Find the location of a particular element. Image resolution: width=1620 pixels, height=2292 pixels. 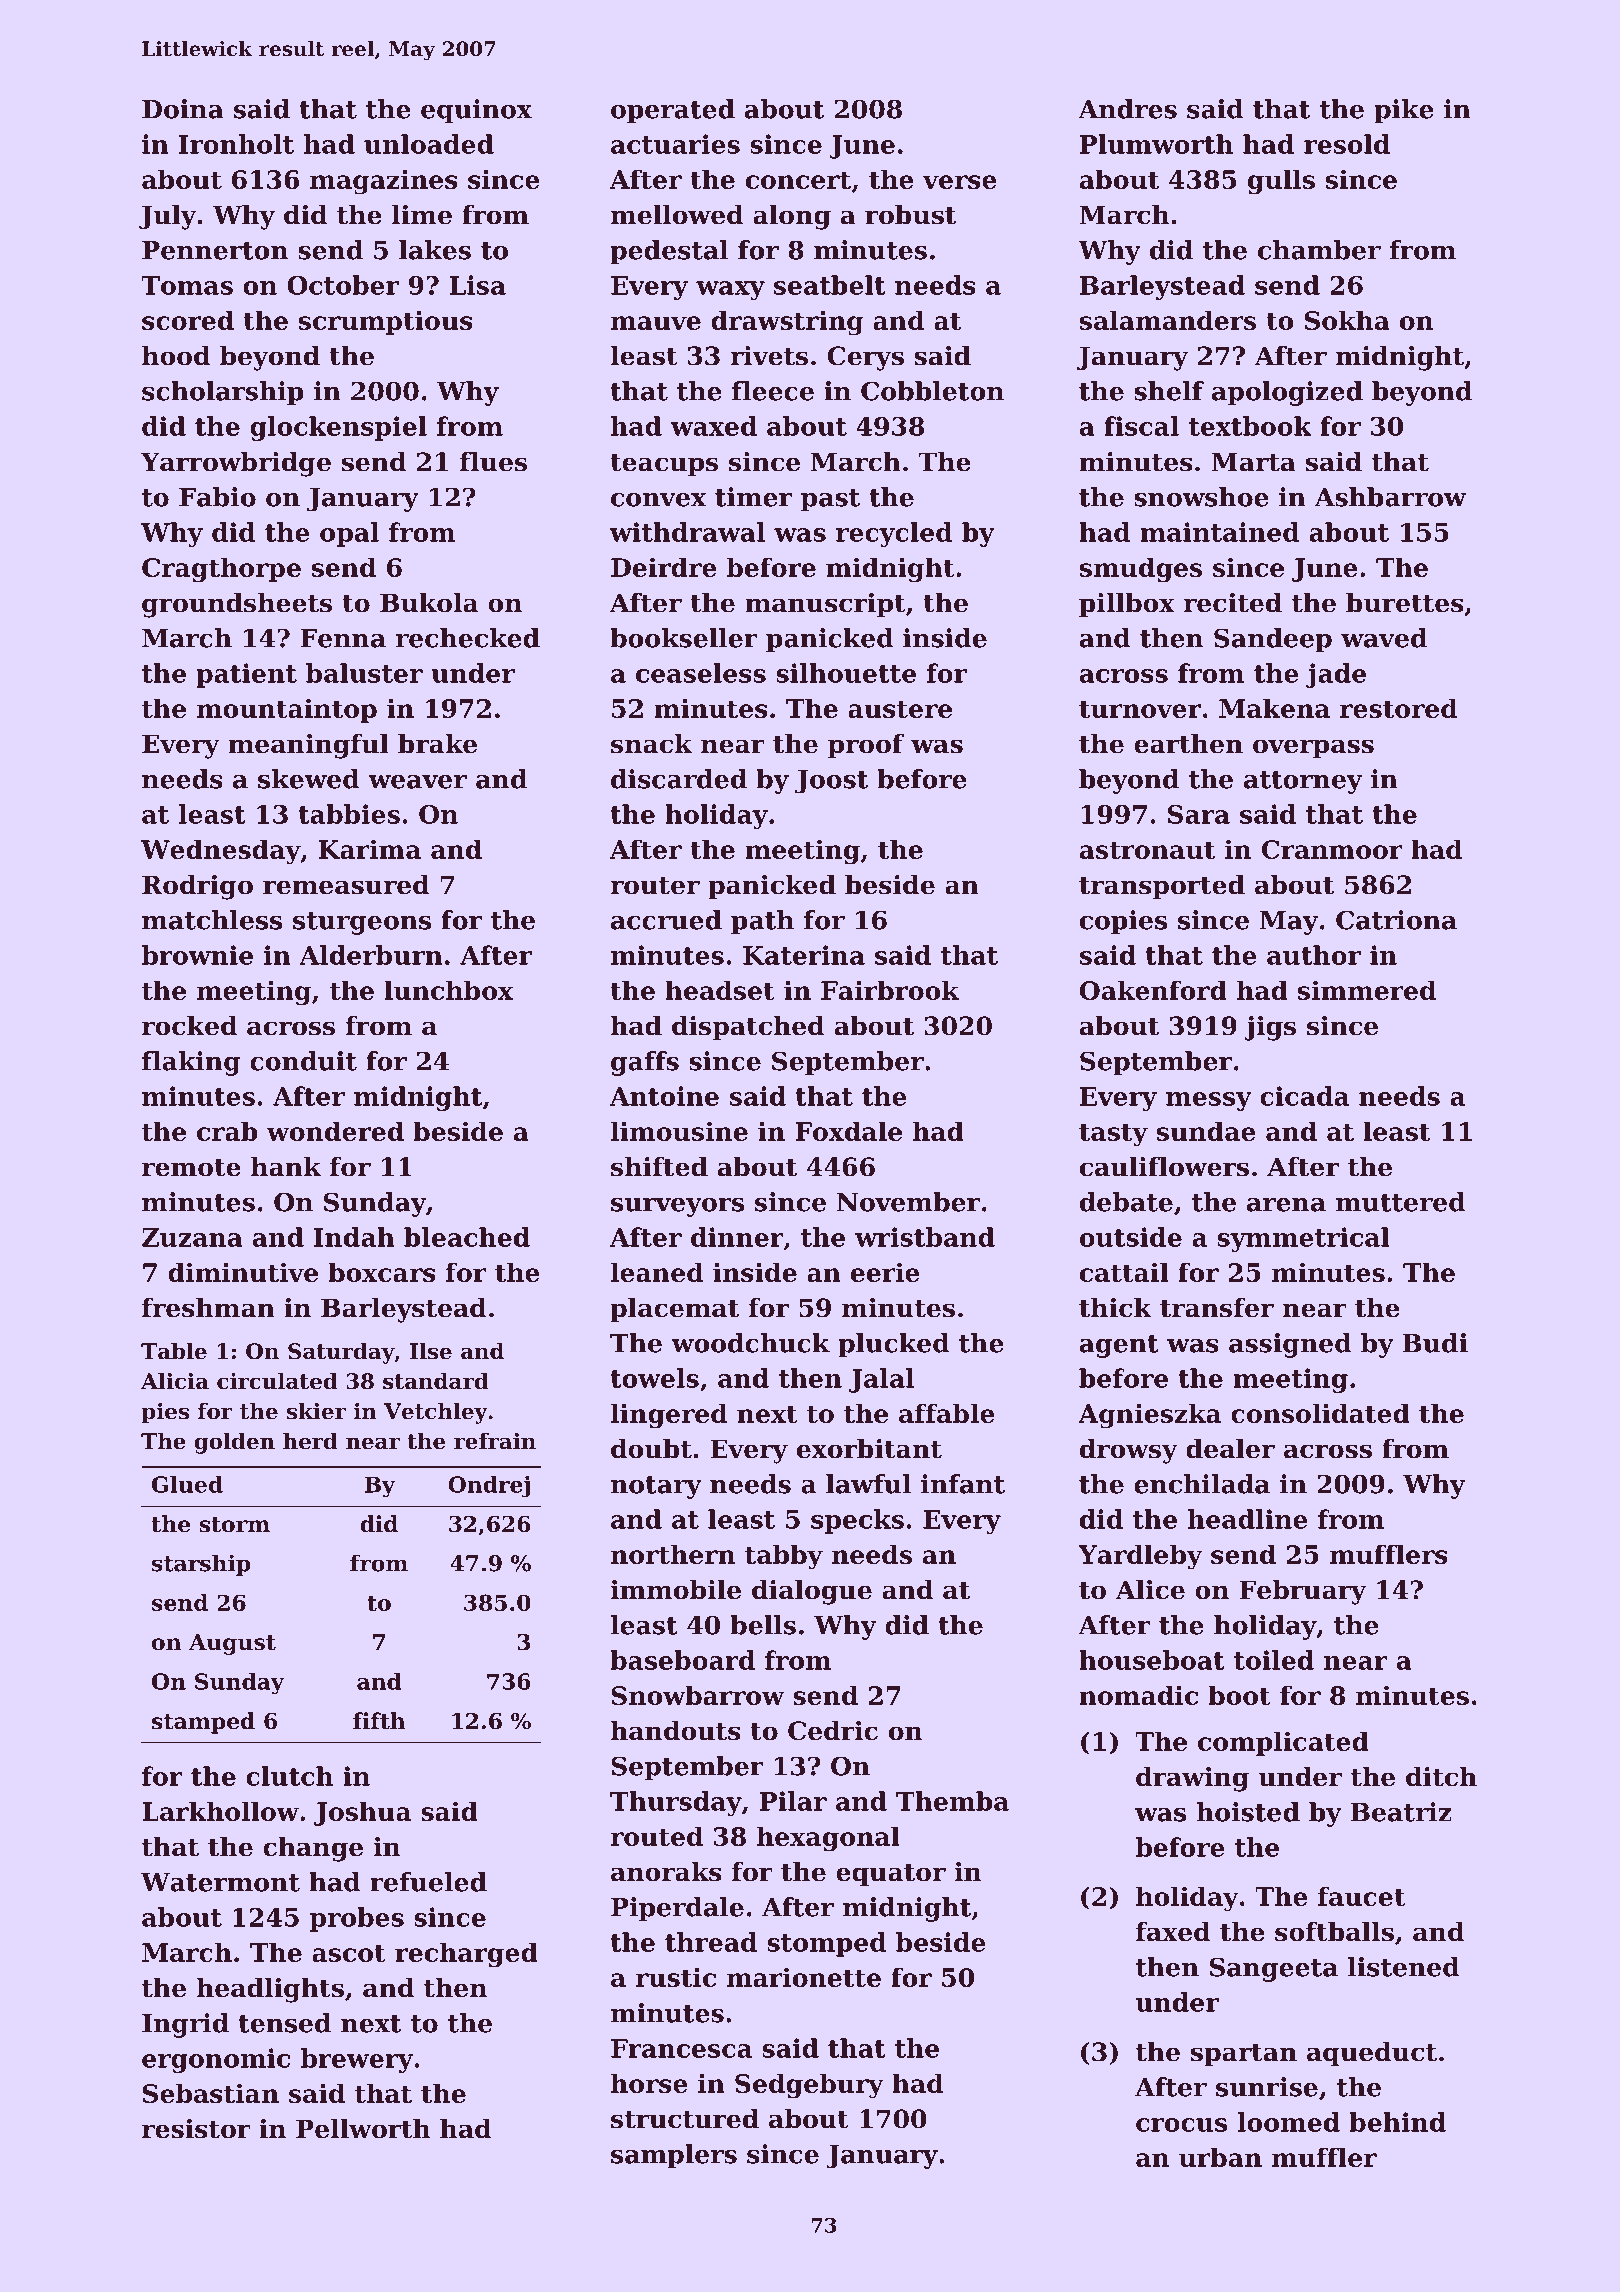

Cedric is located at coordinates (833, 1731).
